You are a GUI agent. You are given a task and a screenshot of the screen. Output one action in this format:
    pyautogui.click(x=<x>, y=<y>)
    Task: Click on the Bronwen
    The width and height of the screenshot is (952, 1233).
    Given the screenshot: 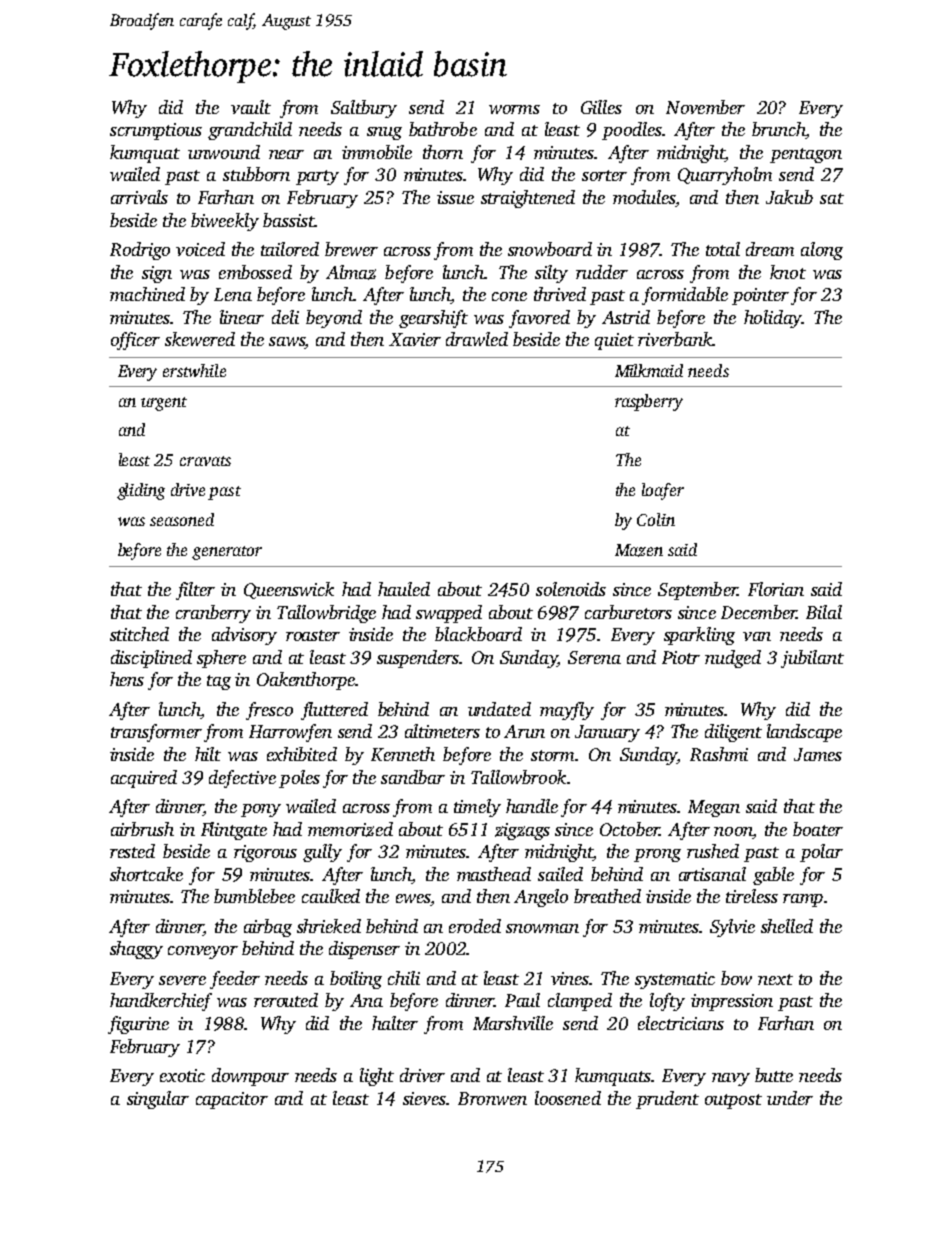 What is the action you would take?
    pyautogui.click(x=492, y=1098)
